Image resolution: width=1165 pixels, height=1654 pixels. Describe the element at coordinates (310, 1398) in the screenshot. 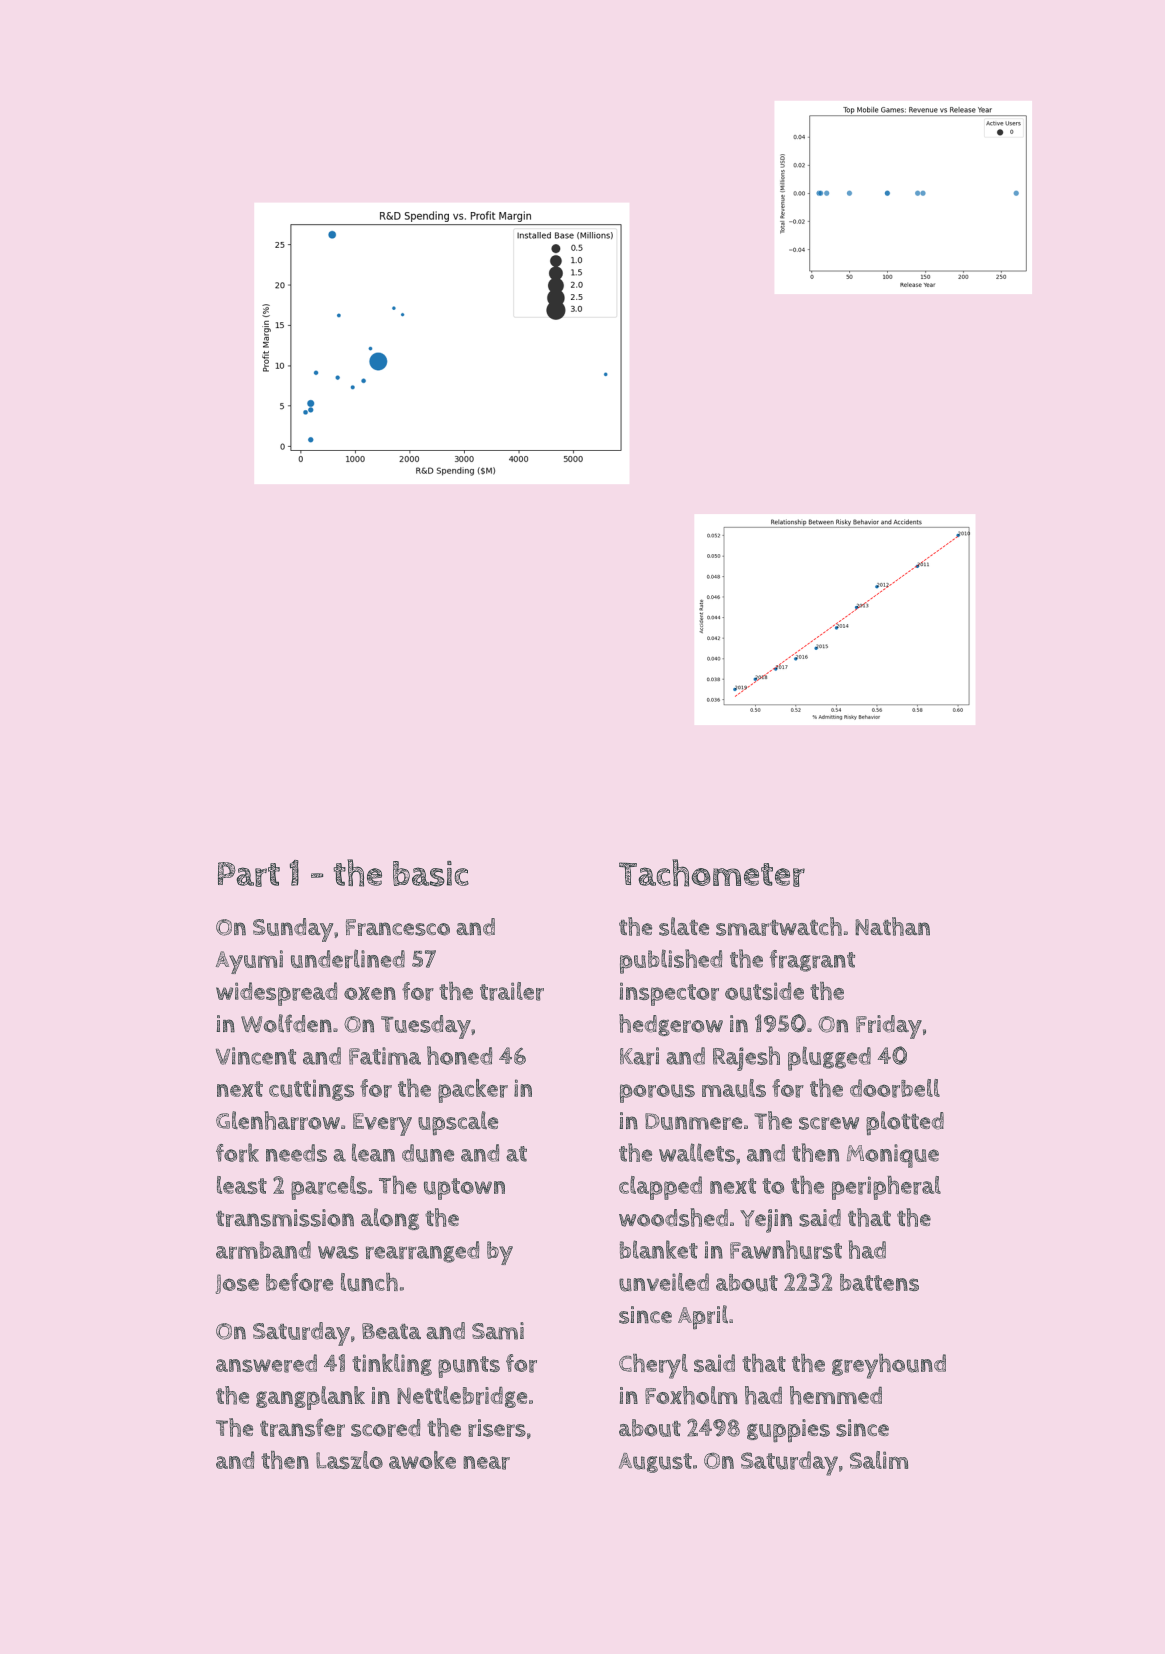

I see `gangplank` at that location.
